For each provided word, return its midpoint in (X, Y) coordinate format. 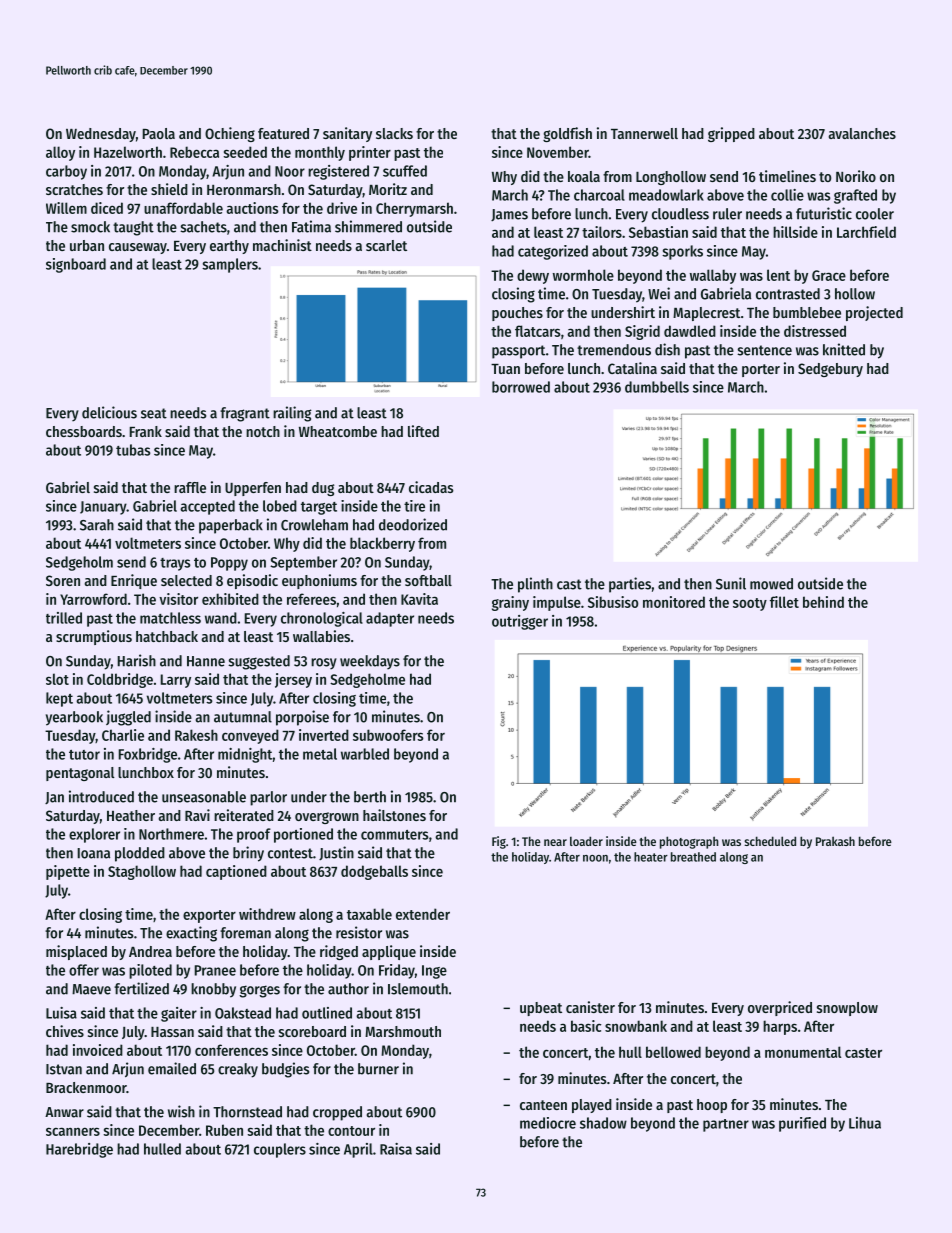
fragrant (245, 414)
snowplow (847, 1009)
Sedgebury (830, 370)
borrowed (521, 387)
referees (311, 599)
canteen (543, 1105)
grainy (510, 603)
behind (823, 602)
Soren (63, 580)
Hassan (172, 1032)
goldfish (567, 134)
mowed (771, 584)
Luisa (61, 1013)
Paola (159, 133)
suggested (259, 662)
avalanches (862, 133)
